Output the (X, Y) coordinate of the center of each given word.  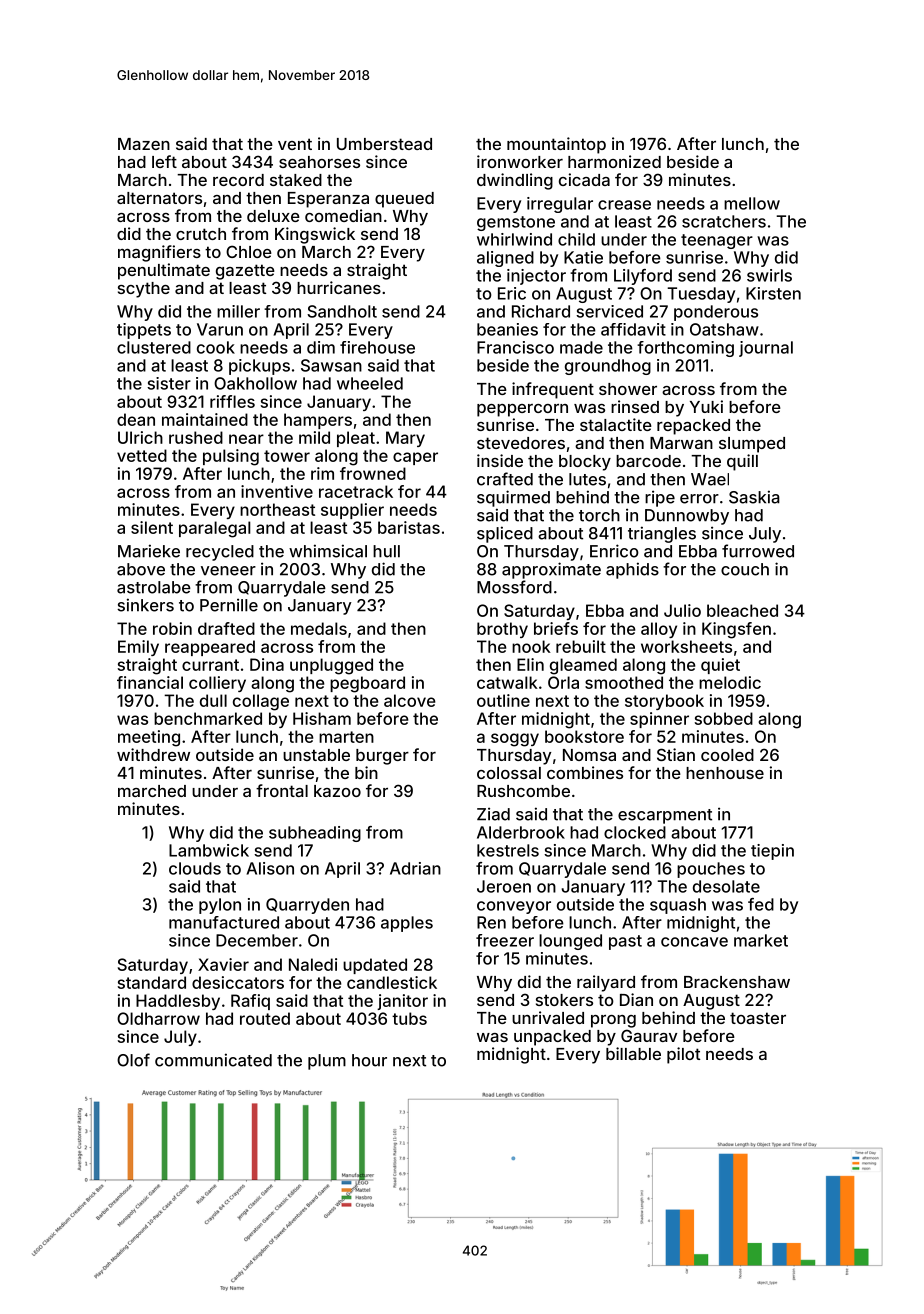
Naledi (313, 964)
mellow (752, 203)
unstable (316, 755)
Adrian (415, 868)
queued (404, 200)
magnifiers (159, 253)
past (625, 942)
